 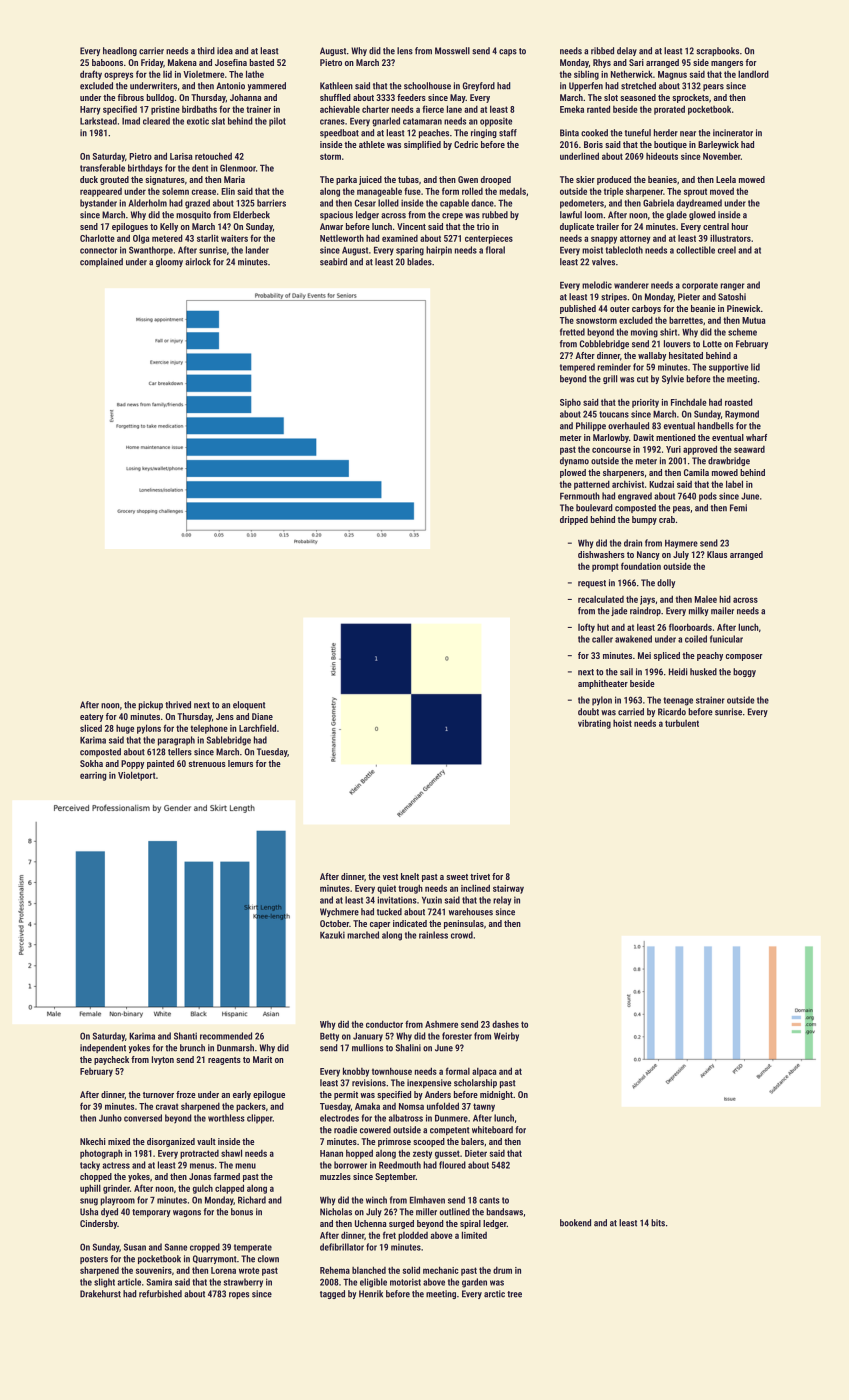 I want to click on athlete, so click(x=372, y=144).
